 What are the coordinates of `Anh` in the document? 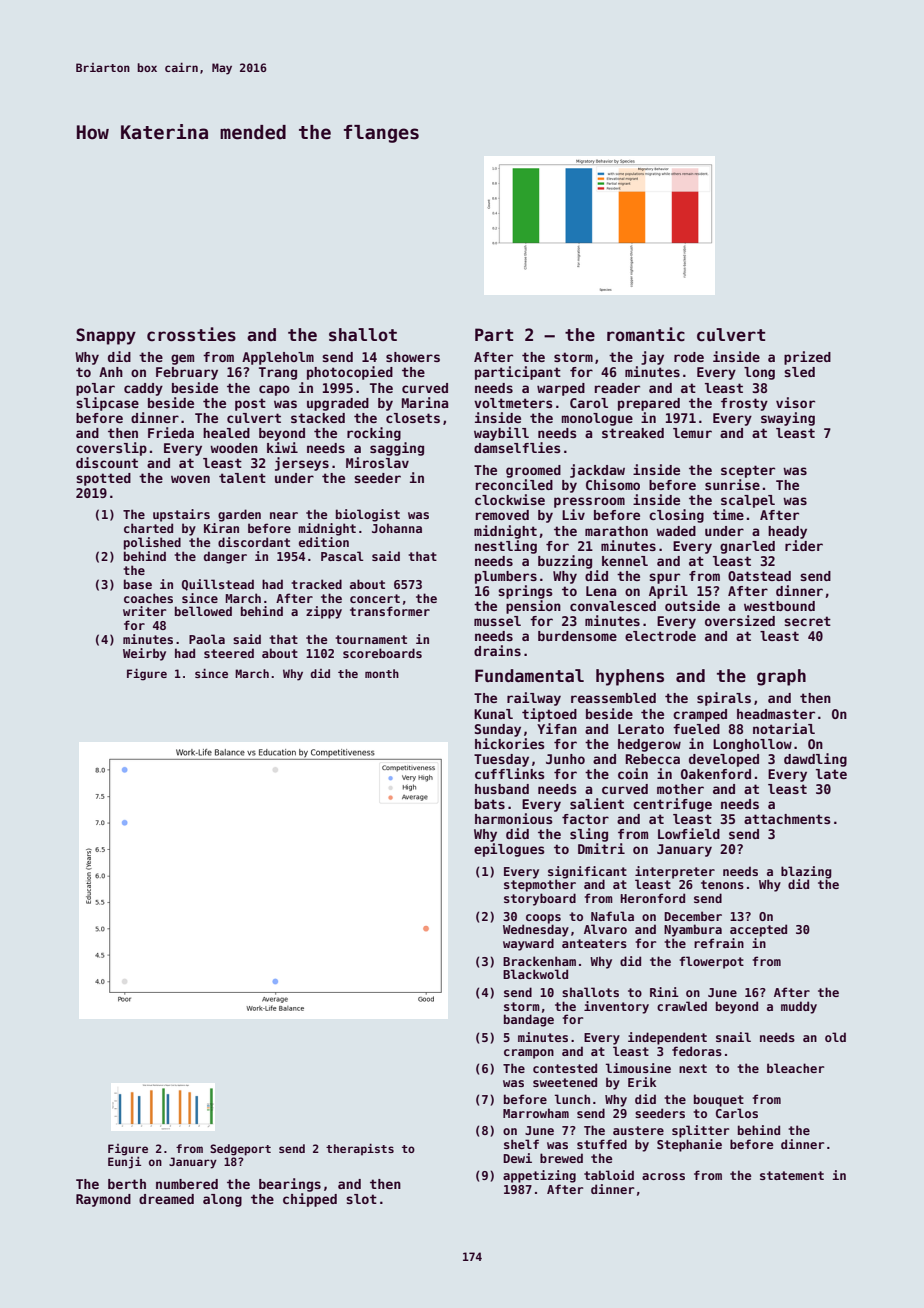 It's located at (111, 372).
